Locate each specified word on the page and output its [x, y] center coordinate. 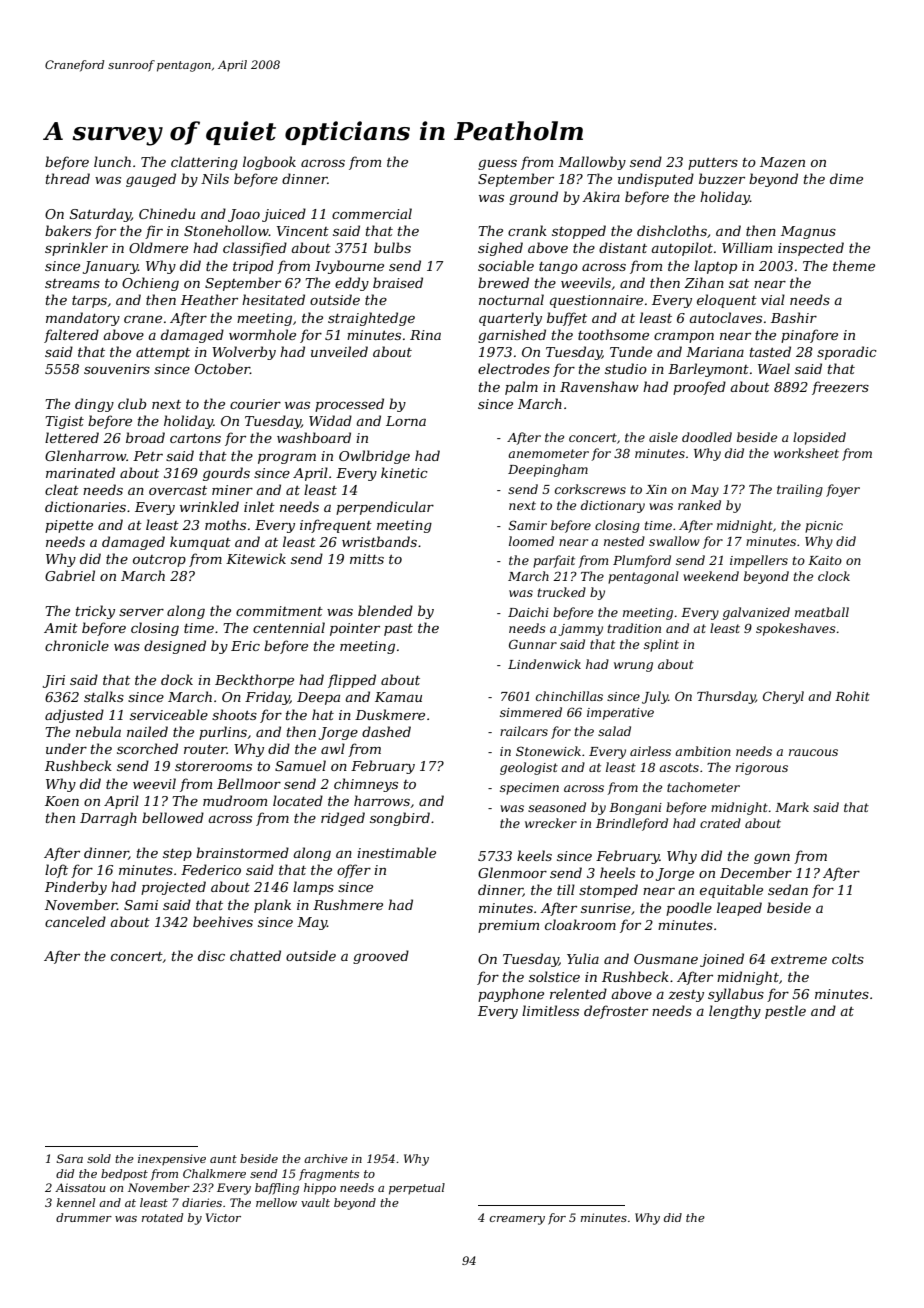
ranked [699, 505]
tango [558, 268]
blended [385, 610]
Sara [70, 1158]
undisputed [656, 180]
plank [272, 906]
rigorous [762, 769]
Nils [215, 178]
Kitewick [256, 558]
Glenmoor [512, 872]
